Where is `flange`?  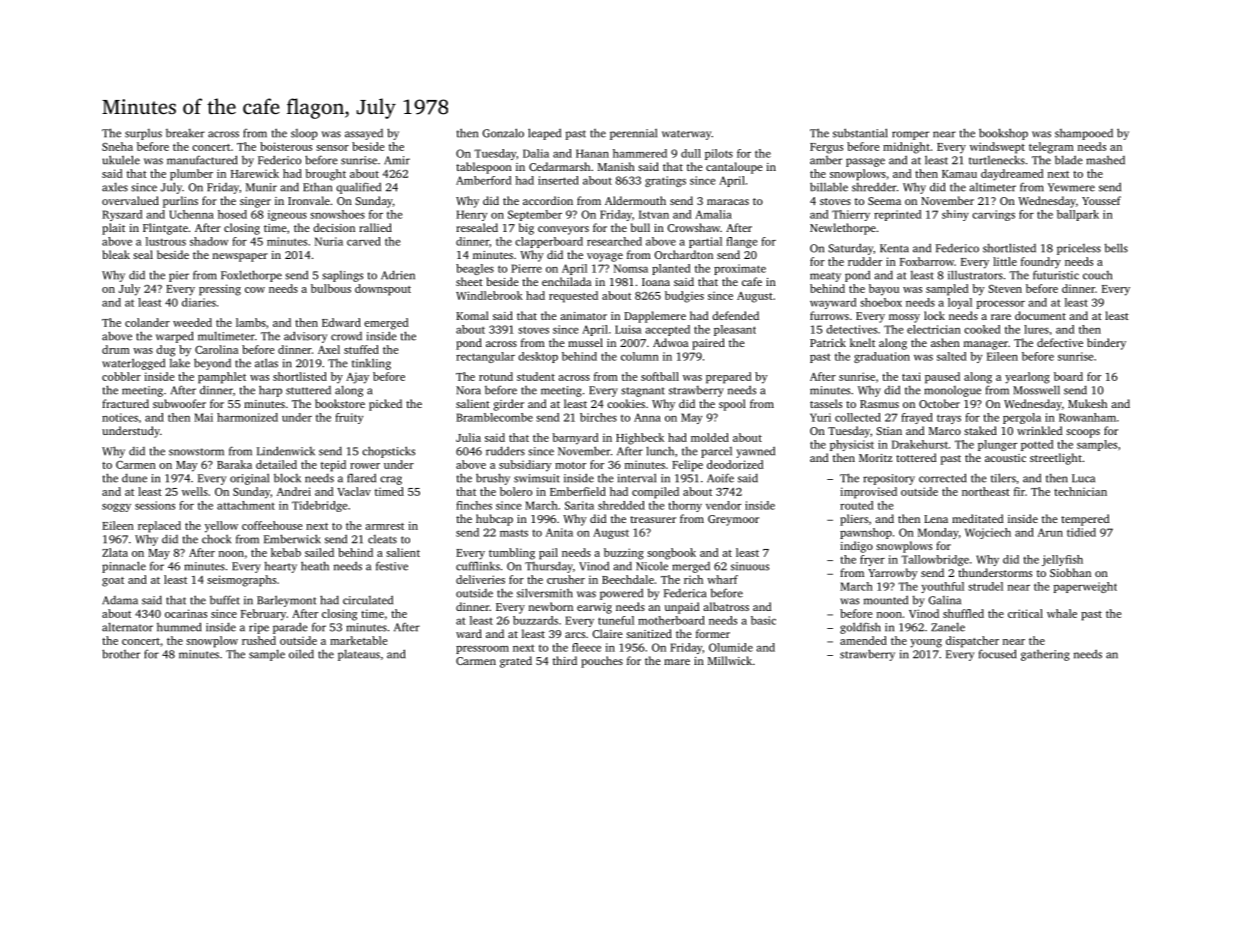 flange is located at coordinates (741, 242).
